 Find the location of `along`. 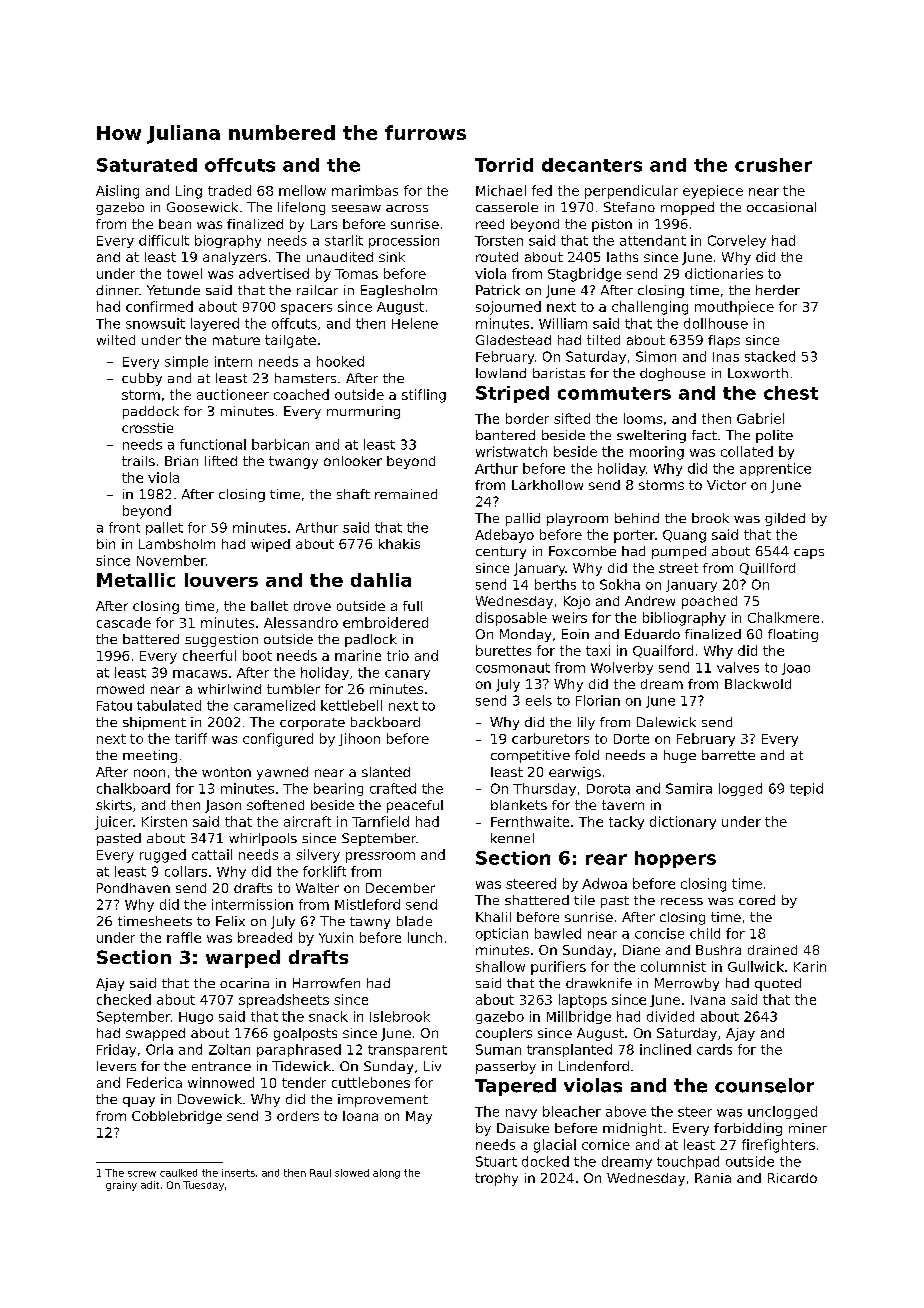

along is located at coordinates (386, 1174).
